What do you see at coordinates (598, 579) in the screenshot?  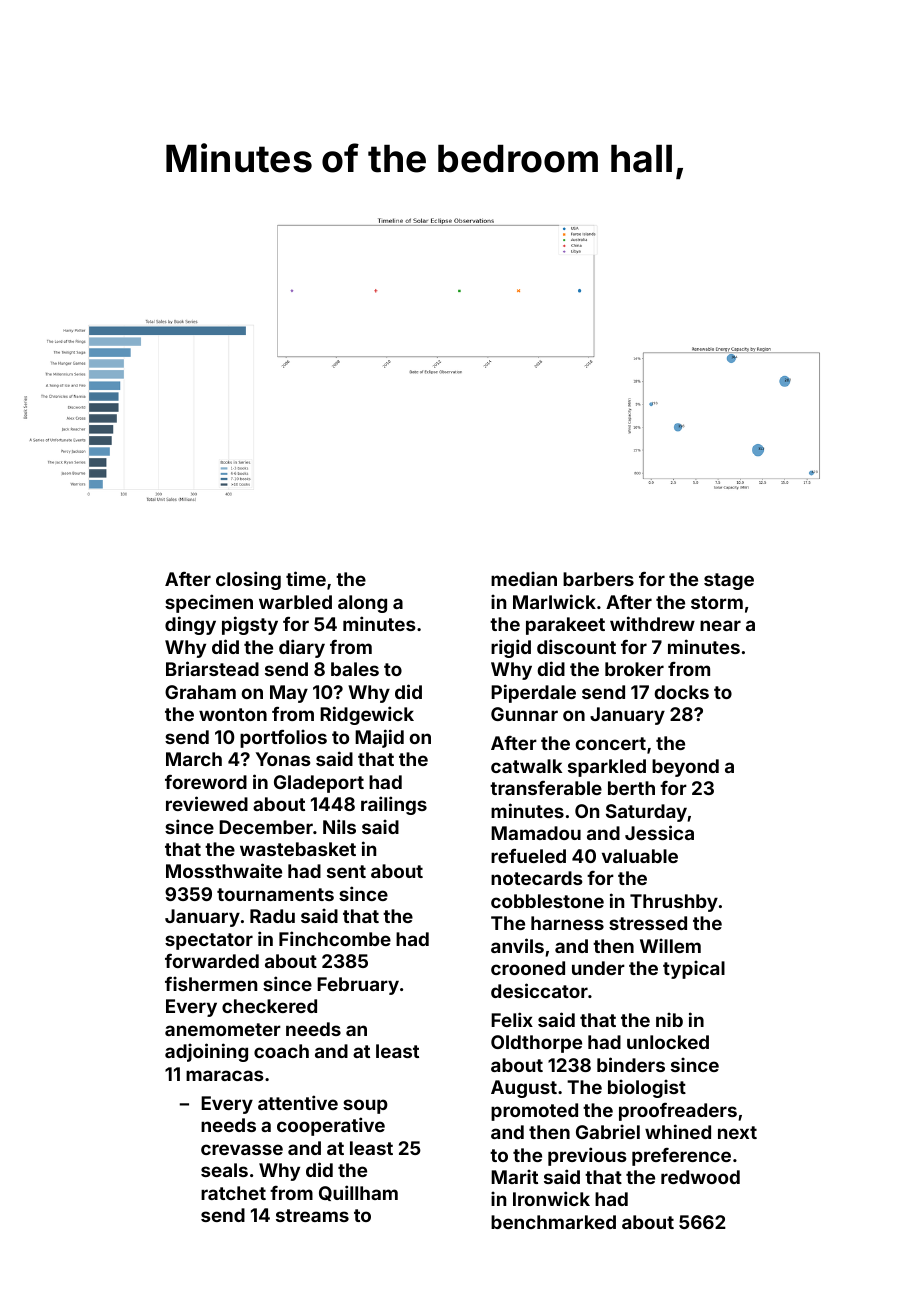 I see `barbers` at bounding box center [598, 579].
